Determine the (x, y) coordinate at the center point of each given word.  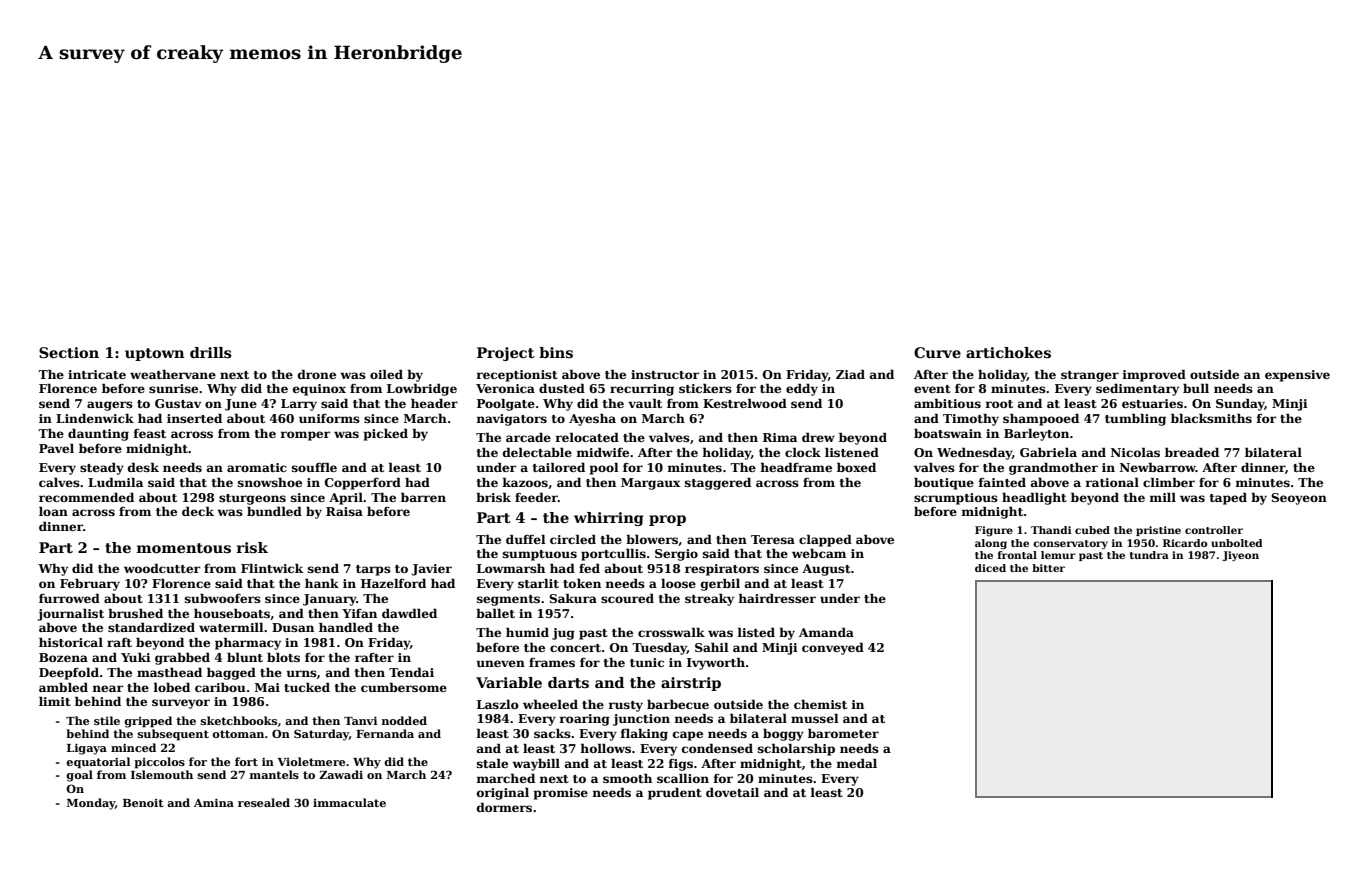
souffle (314, 467)
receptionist (517, 376)
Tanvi (360, 721)
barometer (843, 733)
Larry (299, 405)
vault (645, 403)
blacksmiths (1211, 418)
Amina (214, 803)
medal (856, 763)
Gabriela (1048, 452)
